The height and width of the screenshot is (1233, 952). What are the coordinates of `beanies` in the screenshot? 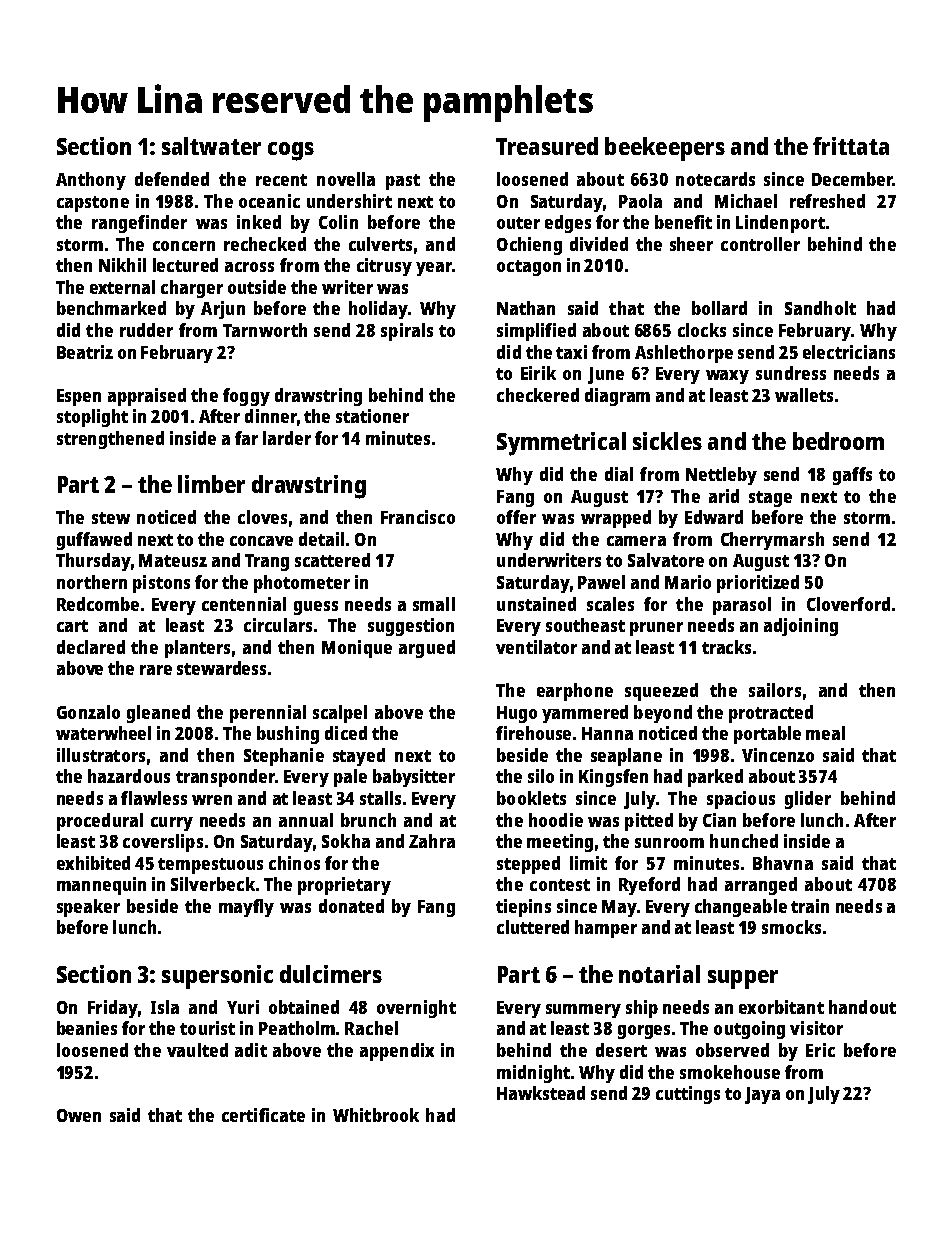 It's located at (87, 1028).
